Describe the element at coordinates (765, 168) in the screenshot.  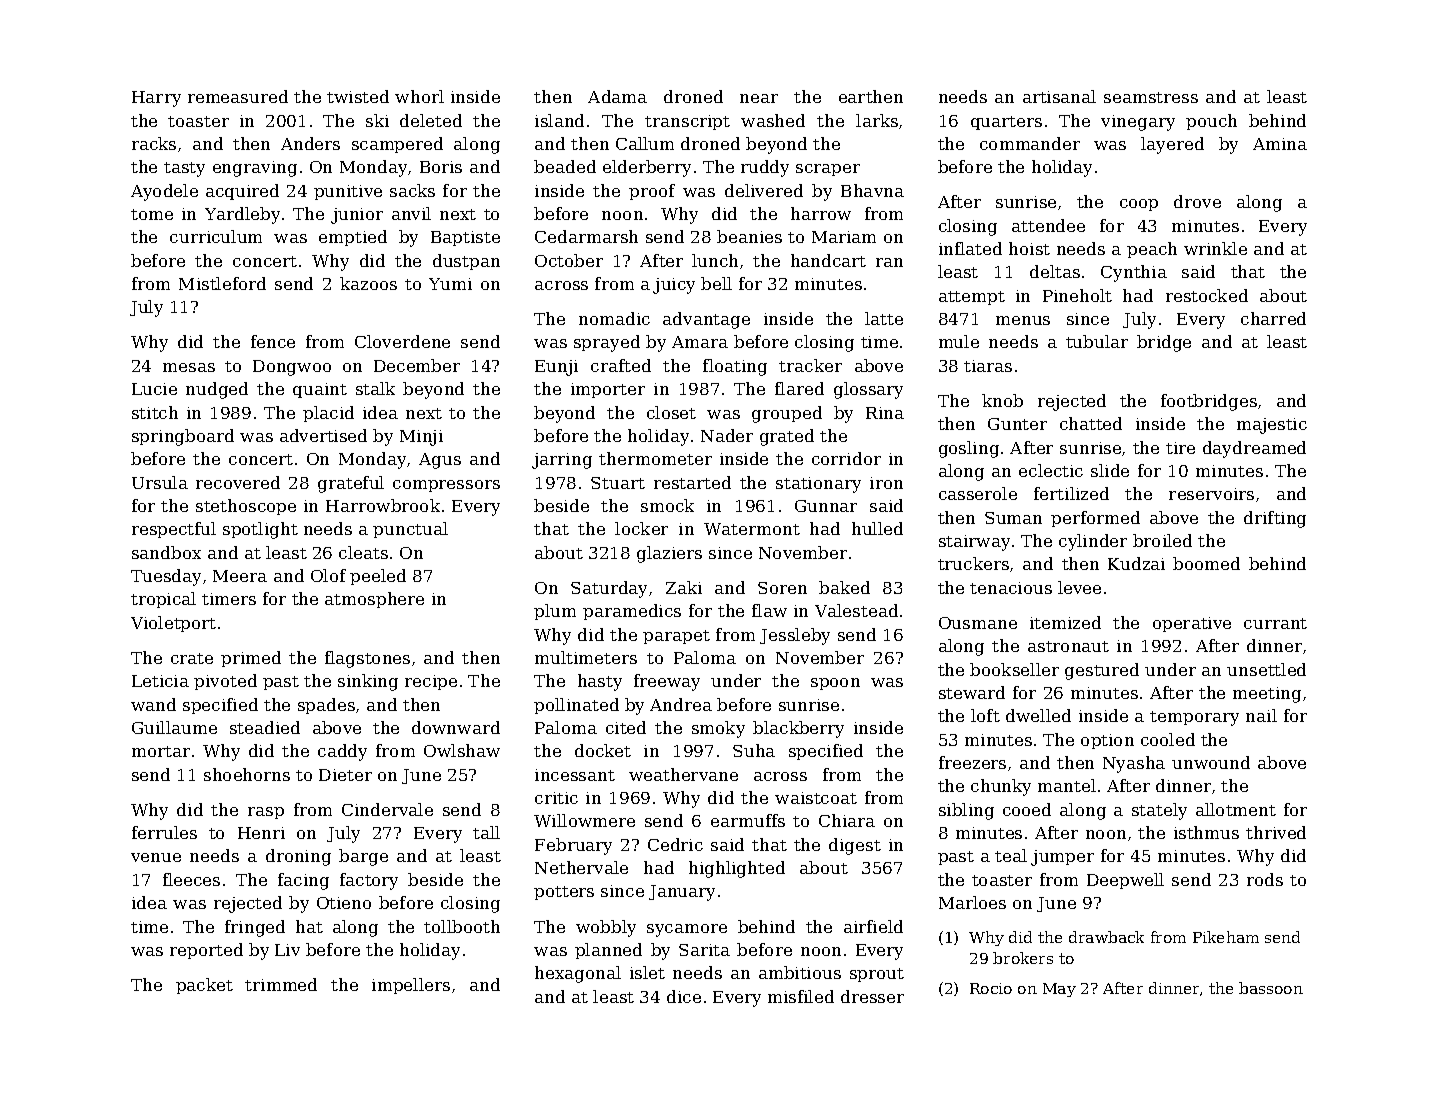
I see `ruddy` at that location.
